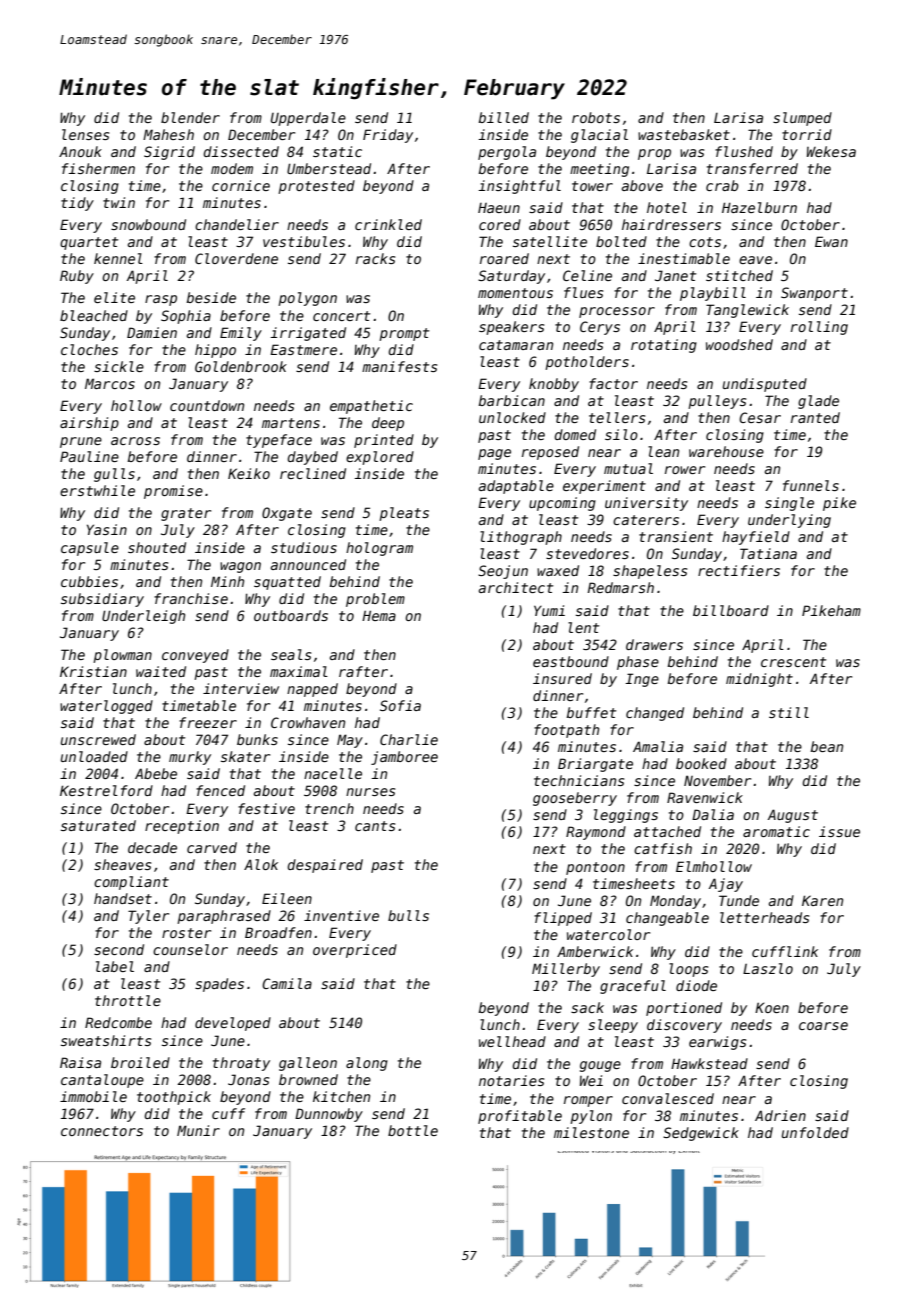 This document has height=1308, width=924. I want to click on pleats, so click(404, 514).
